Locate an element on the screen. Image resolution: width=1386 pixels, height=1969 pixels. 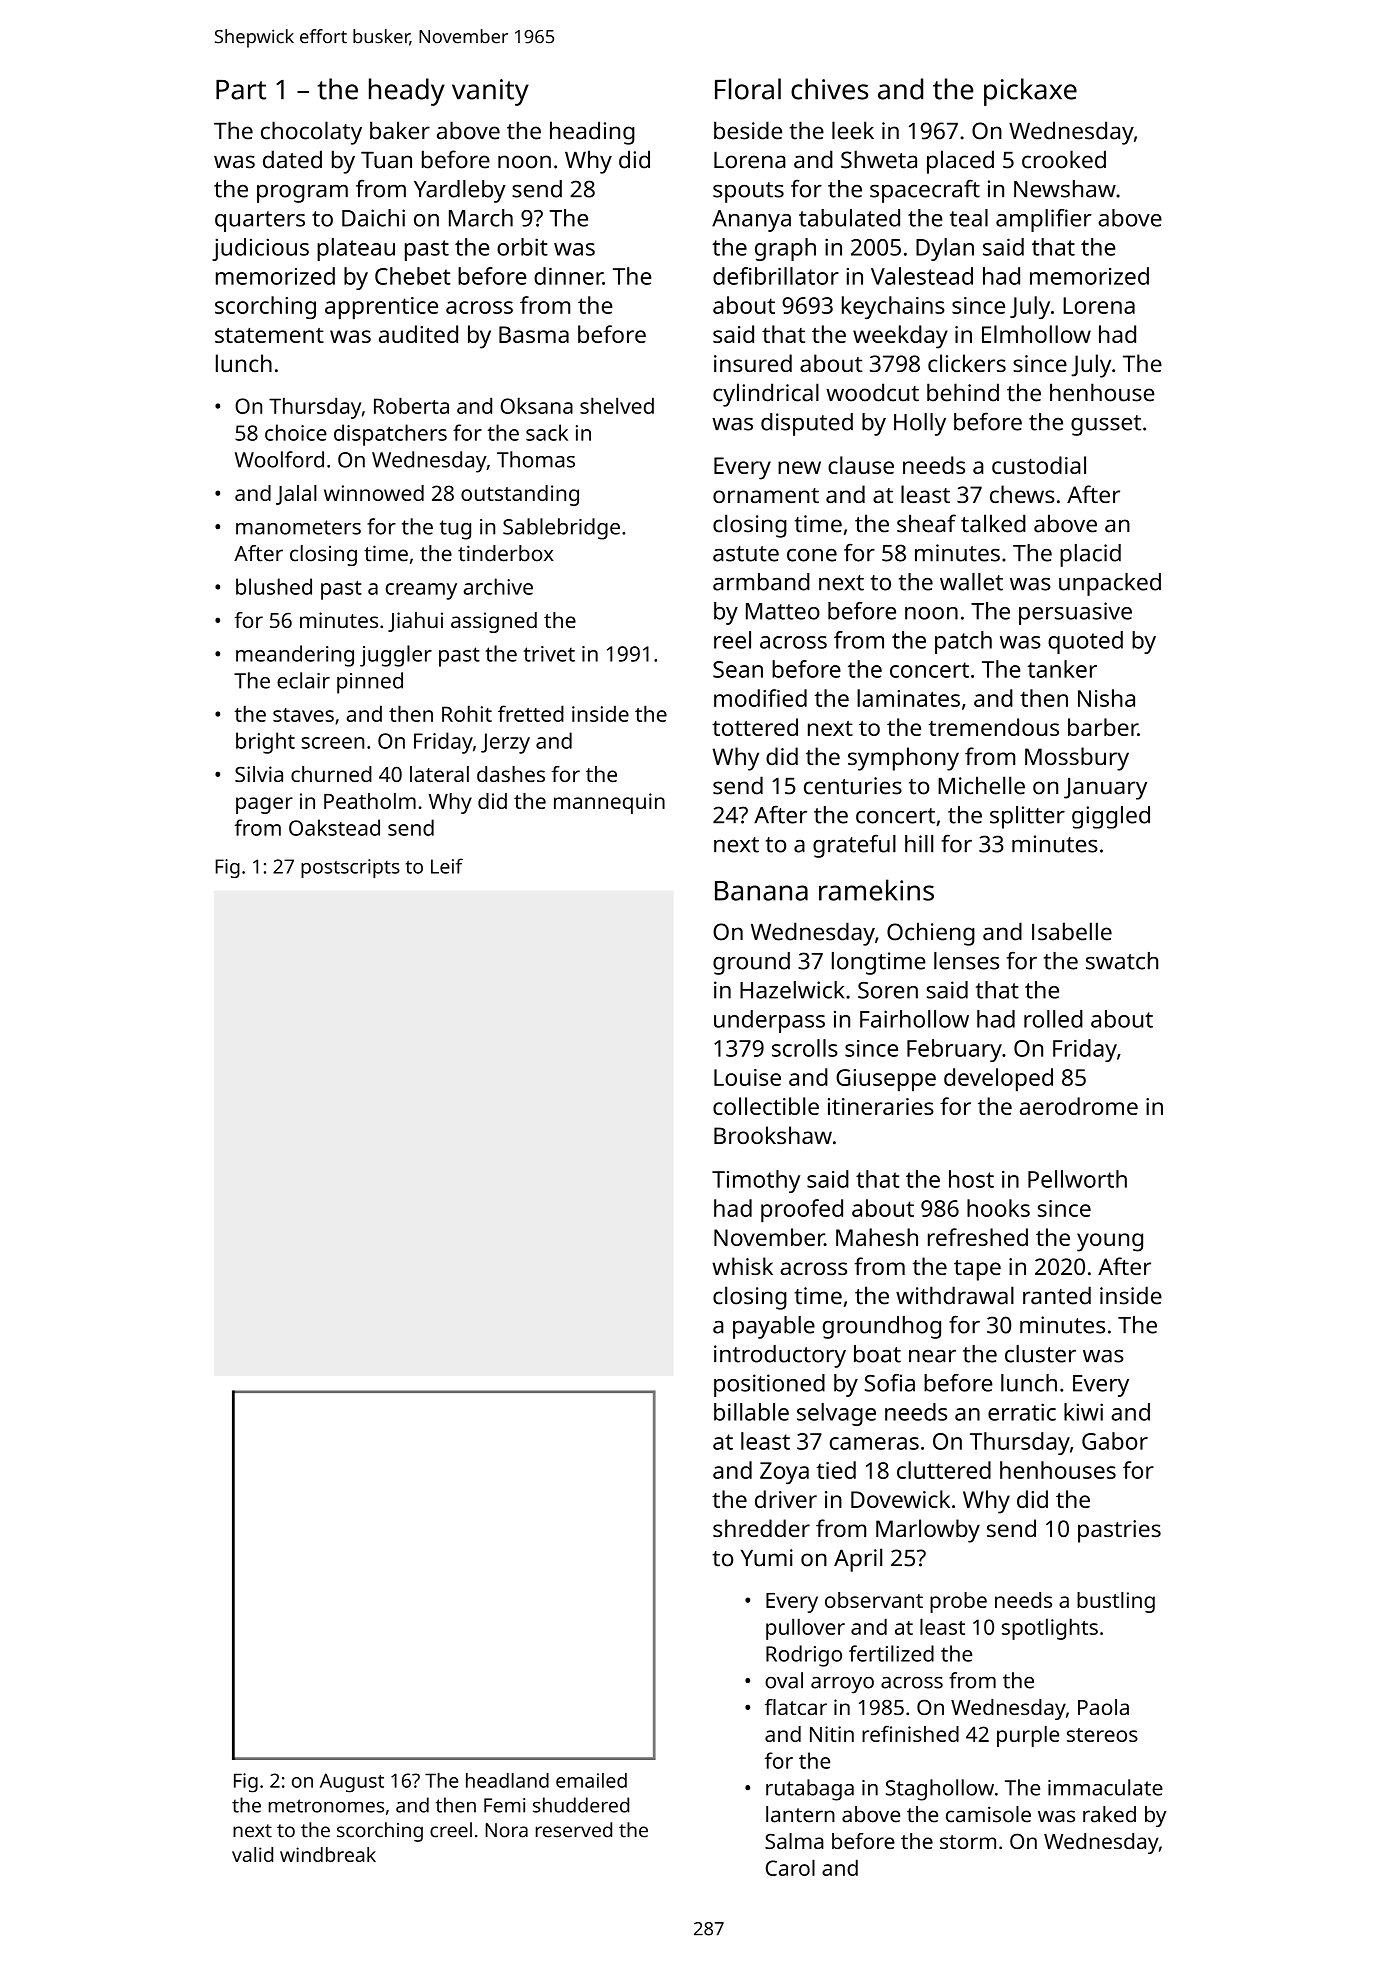
chocolaty is located at coordinates (311, 133).
